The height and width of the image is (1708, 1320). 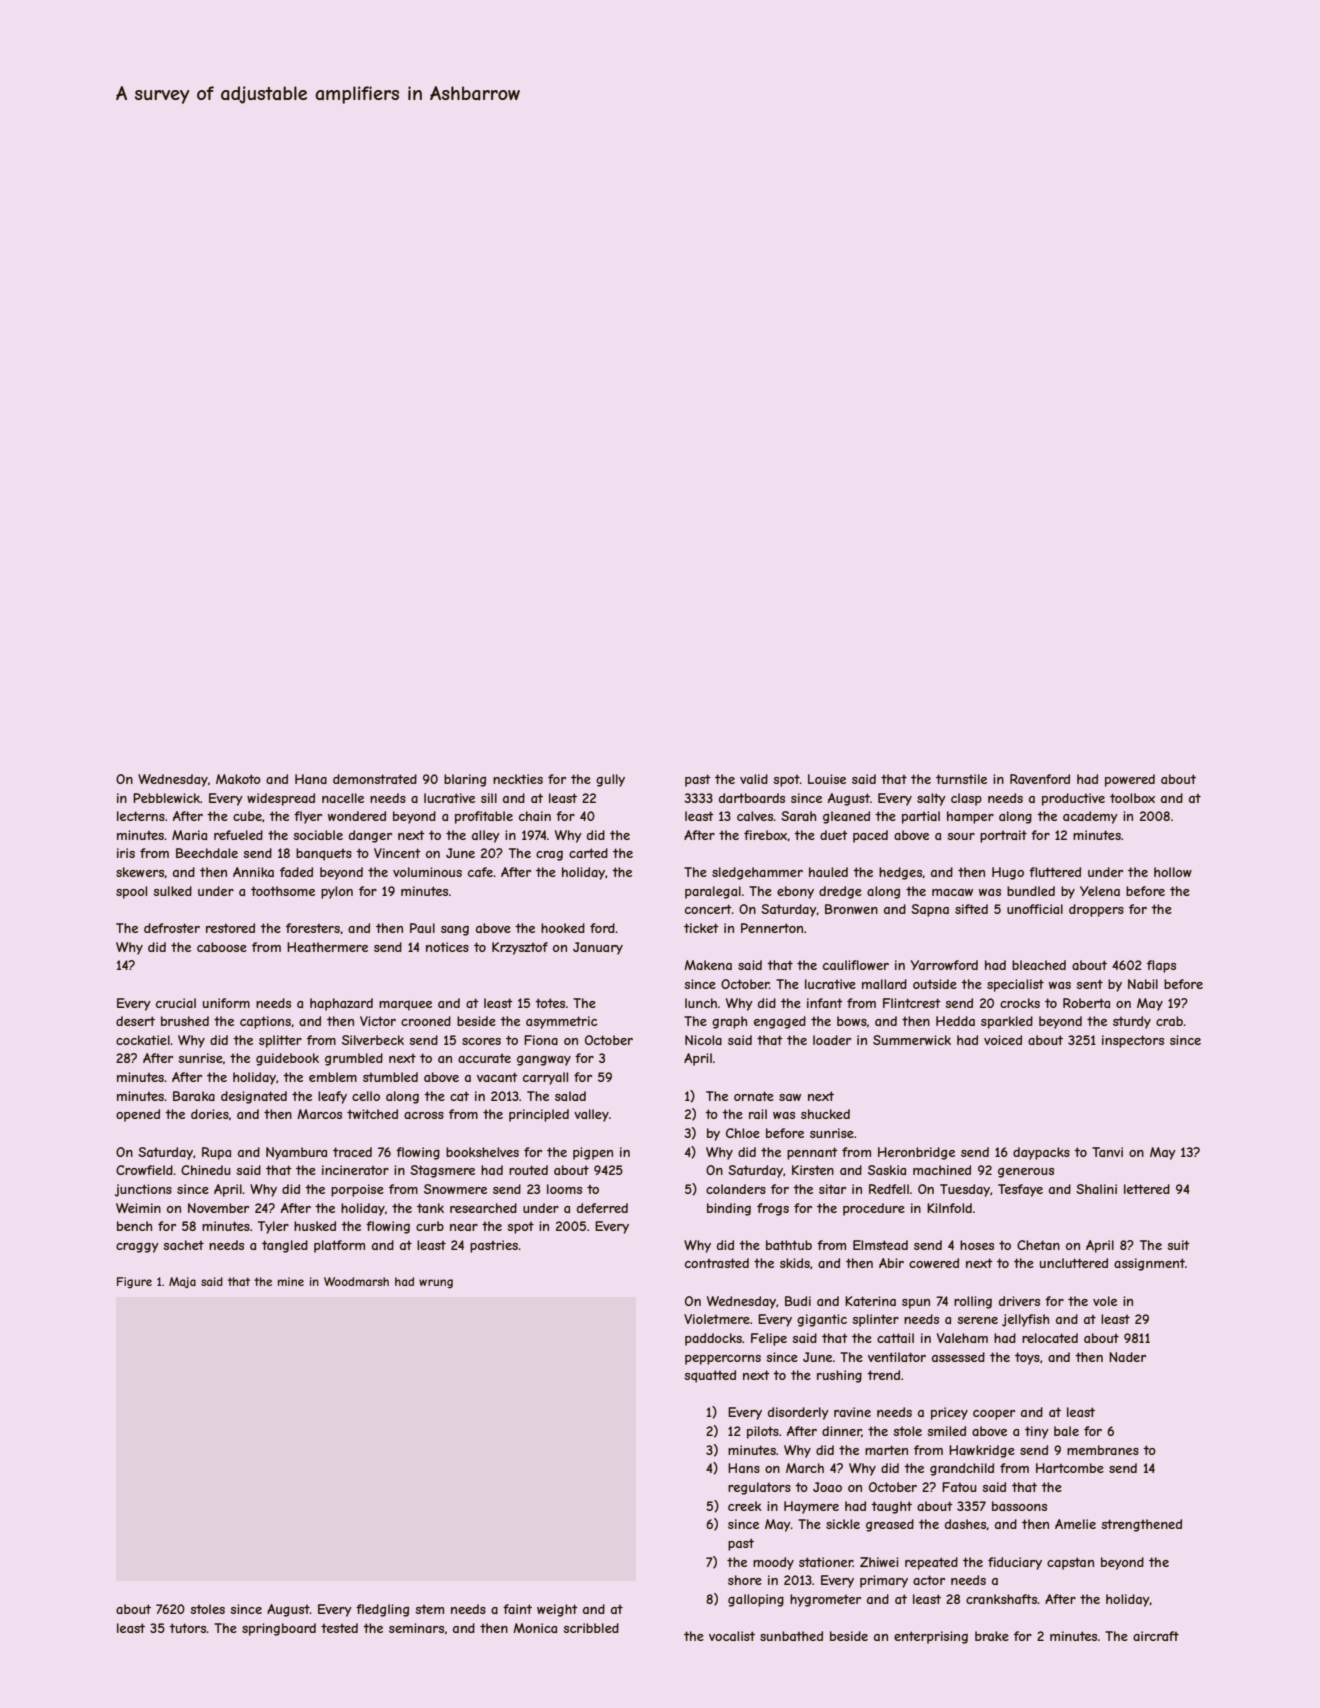 What do you see at coordinates (187, 1628) in the image?
I see `tutors` at bounding box center [187, 1628].
